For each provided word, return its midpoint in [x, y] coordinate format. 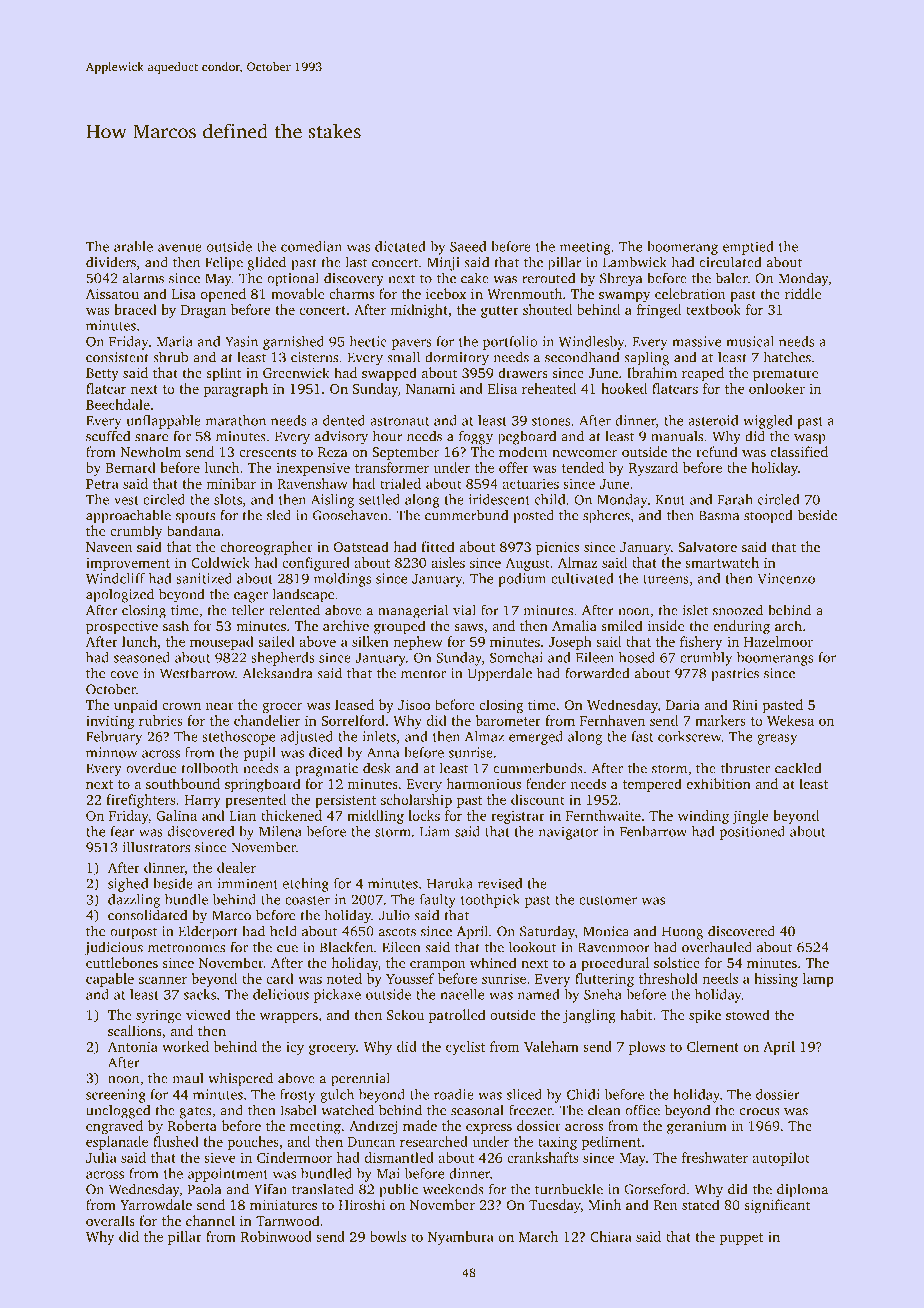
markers [720, 720]
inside [665, 625]
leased [354, 704]
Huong [682, 933]
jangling [589, 1016]
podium [522, 580]
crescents [267, 452]
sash [176, 625]
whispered [240, 1079]
